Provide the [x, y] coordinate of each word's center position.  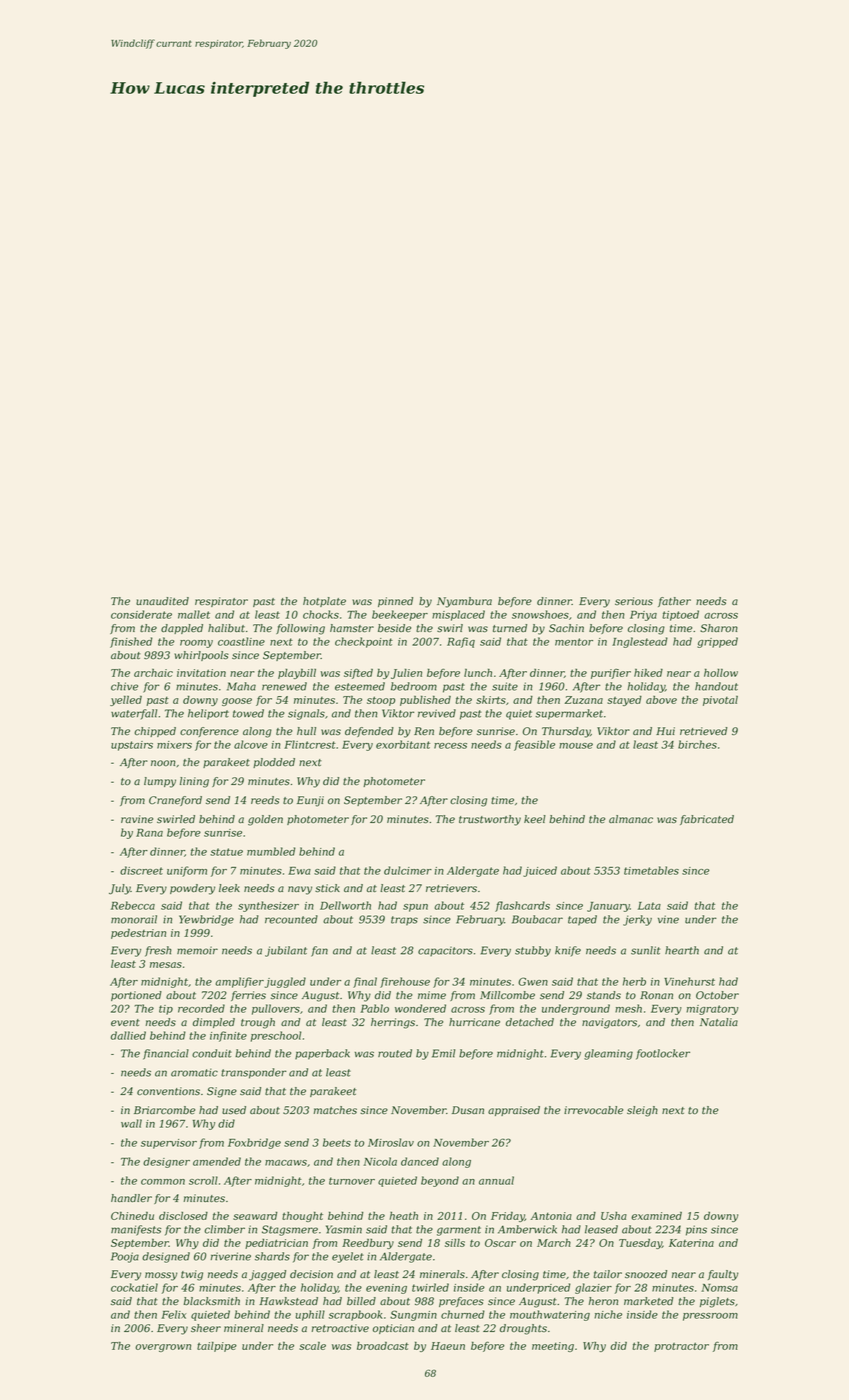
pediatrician [276, 1244]
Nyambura [464, 602]
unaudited [162, 601]
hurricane [474, 1022]
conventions [168, 1091]
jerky [637, 920]
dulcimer [408, 870]
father [674, 602]
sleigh [642, 1111]
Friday [508, 1217]
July [120, 889]
